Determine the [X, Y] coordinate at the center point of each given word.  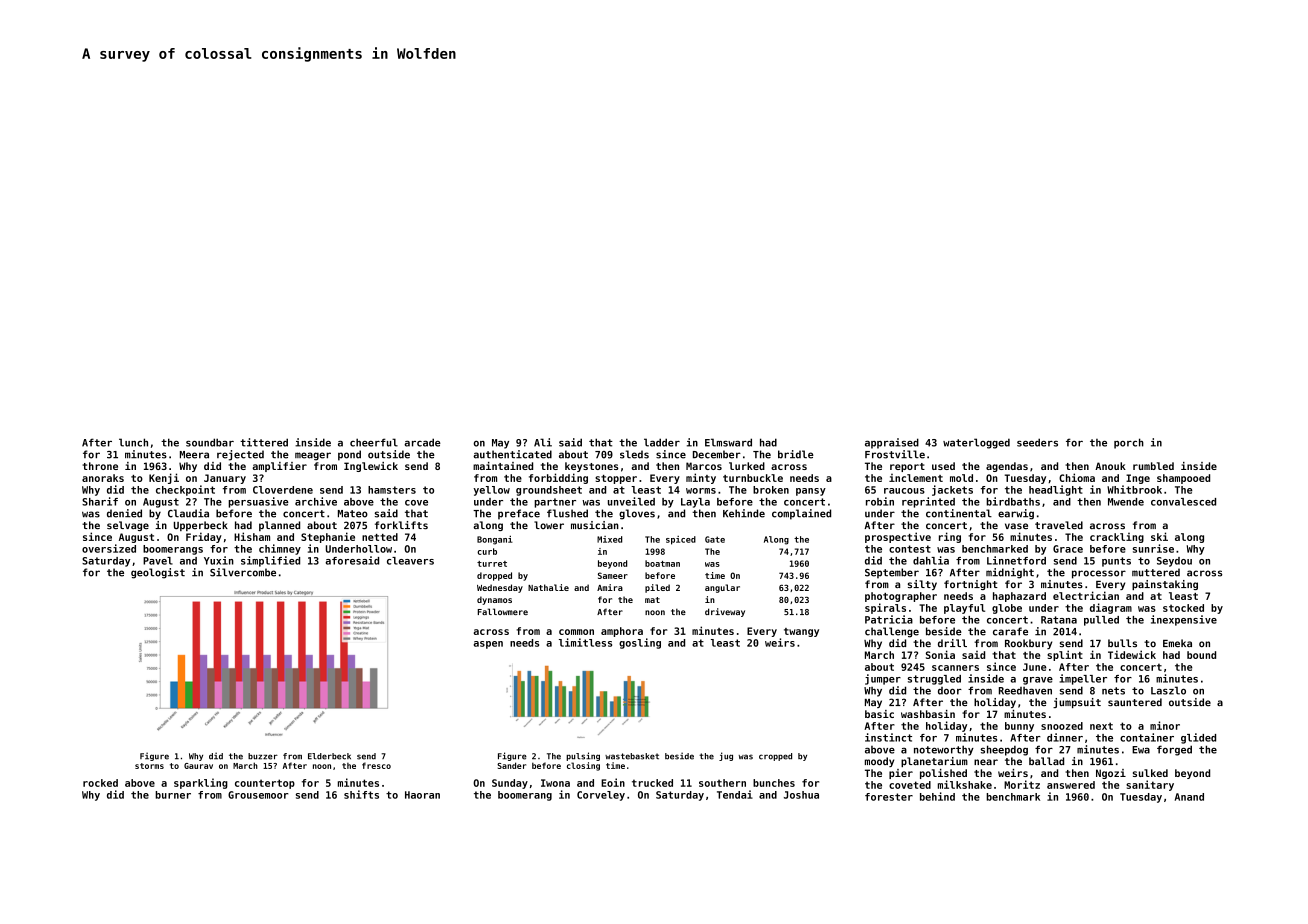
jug [726, 756]
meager [313, 456]
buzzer [263, 756]
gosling [640, 643]
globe [1007, 609]
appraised [892, 443]
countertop [265, 784]
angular [722, 588]
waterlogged [976, 443]
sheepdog [1004, 750]
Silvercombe [243, 572]
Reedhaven [1025, 691]
